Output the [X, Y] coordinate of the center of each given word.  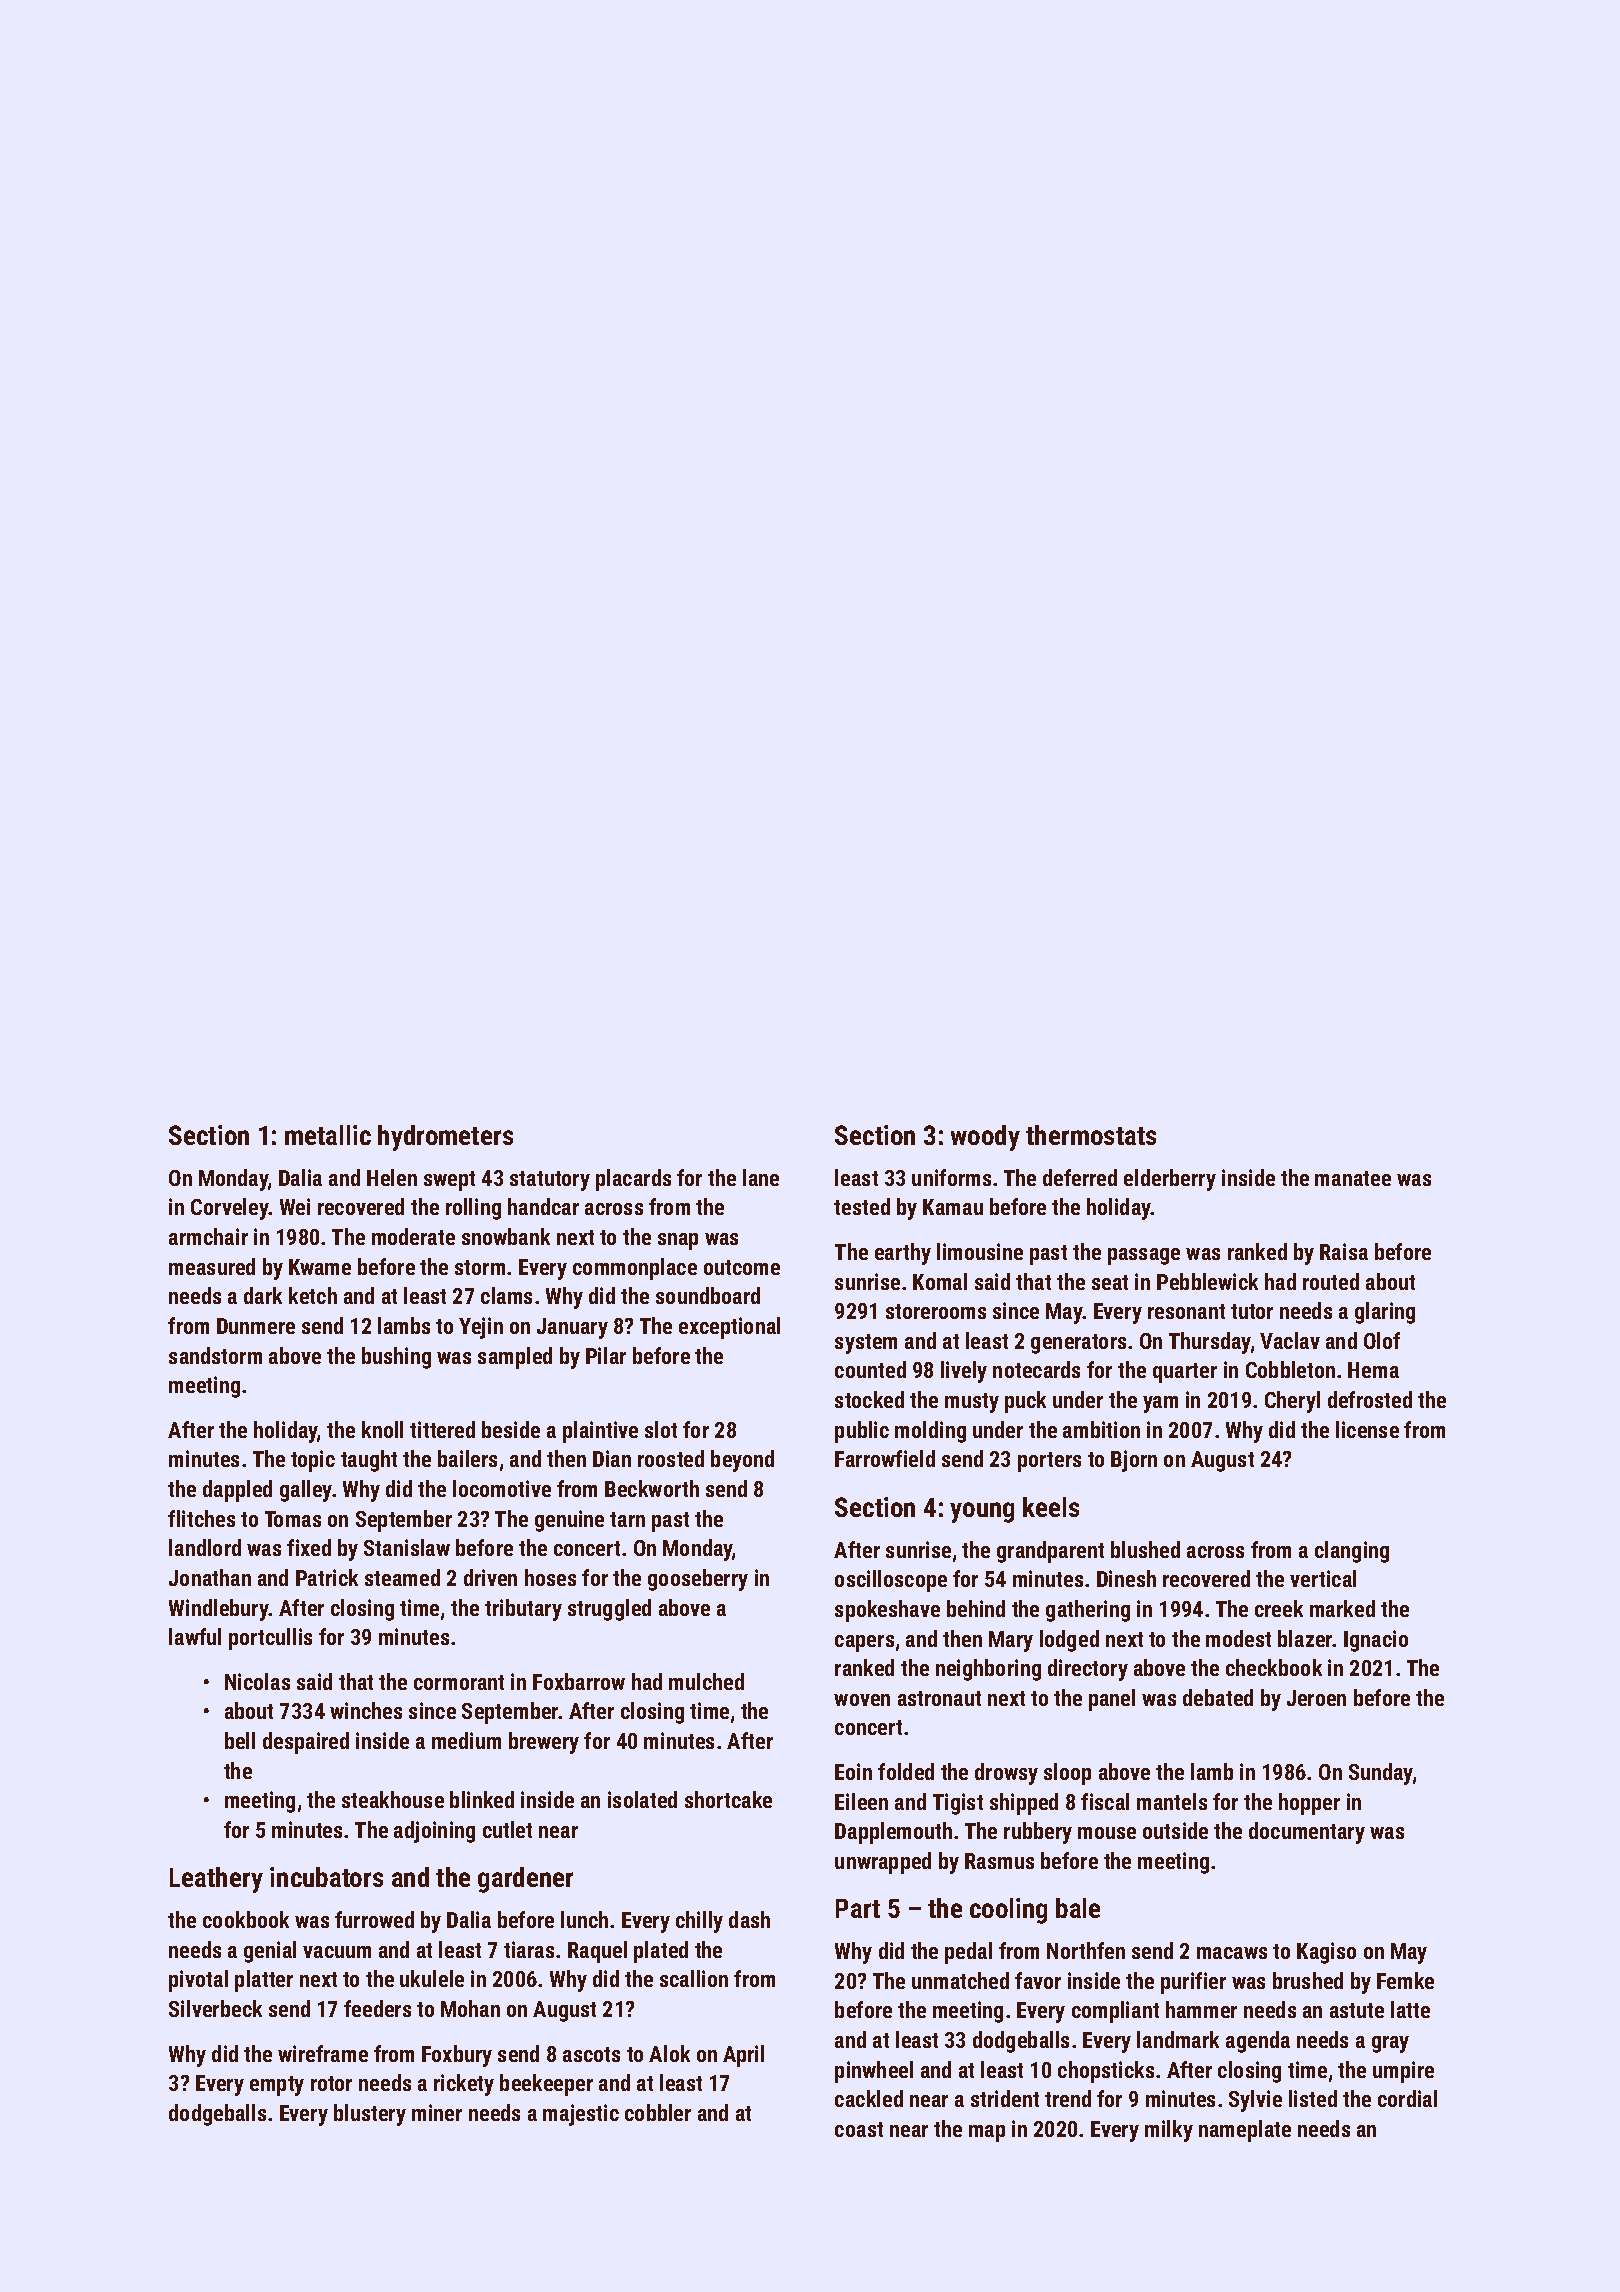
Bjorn [1134, 1461]
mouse [1107, 1833]
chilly [699, 1922]
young [982, 1512]
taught [369, 1461]
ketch [313, 1295]
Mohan [470, 2008]
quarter [1185, 1373]
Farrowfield [885, 1458]
